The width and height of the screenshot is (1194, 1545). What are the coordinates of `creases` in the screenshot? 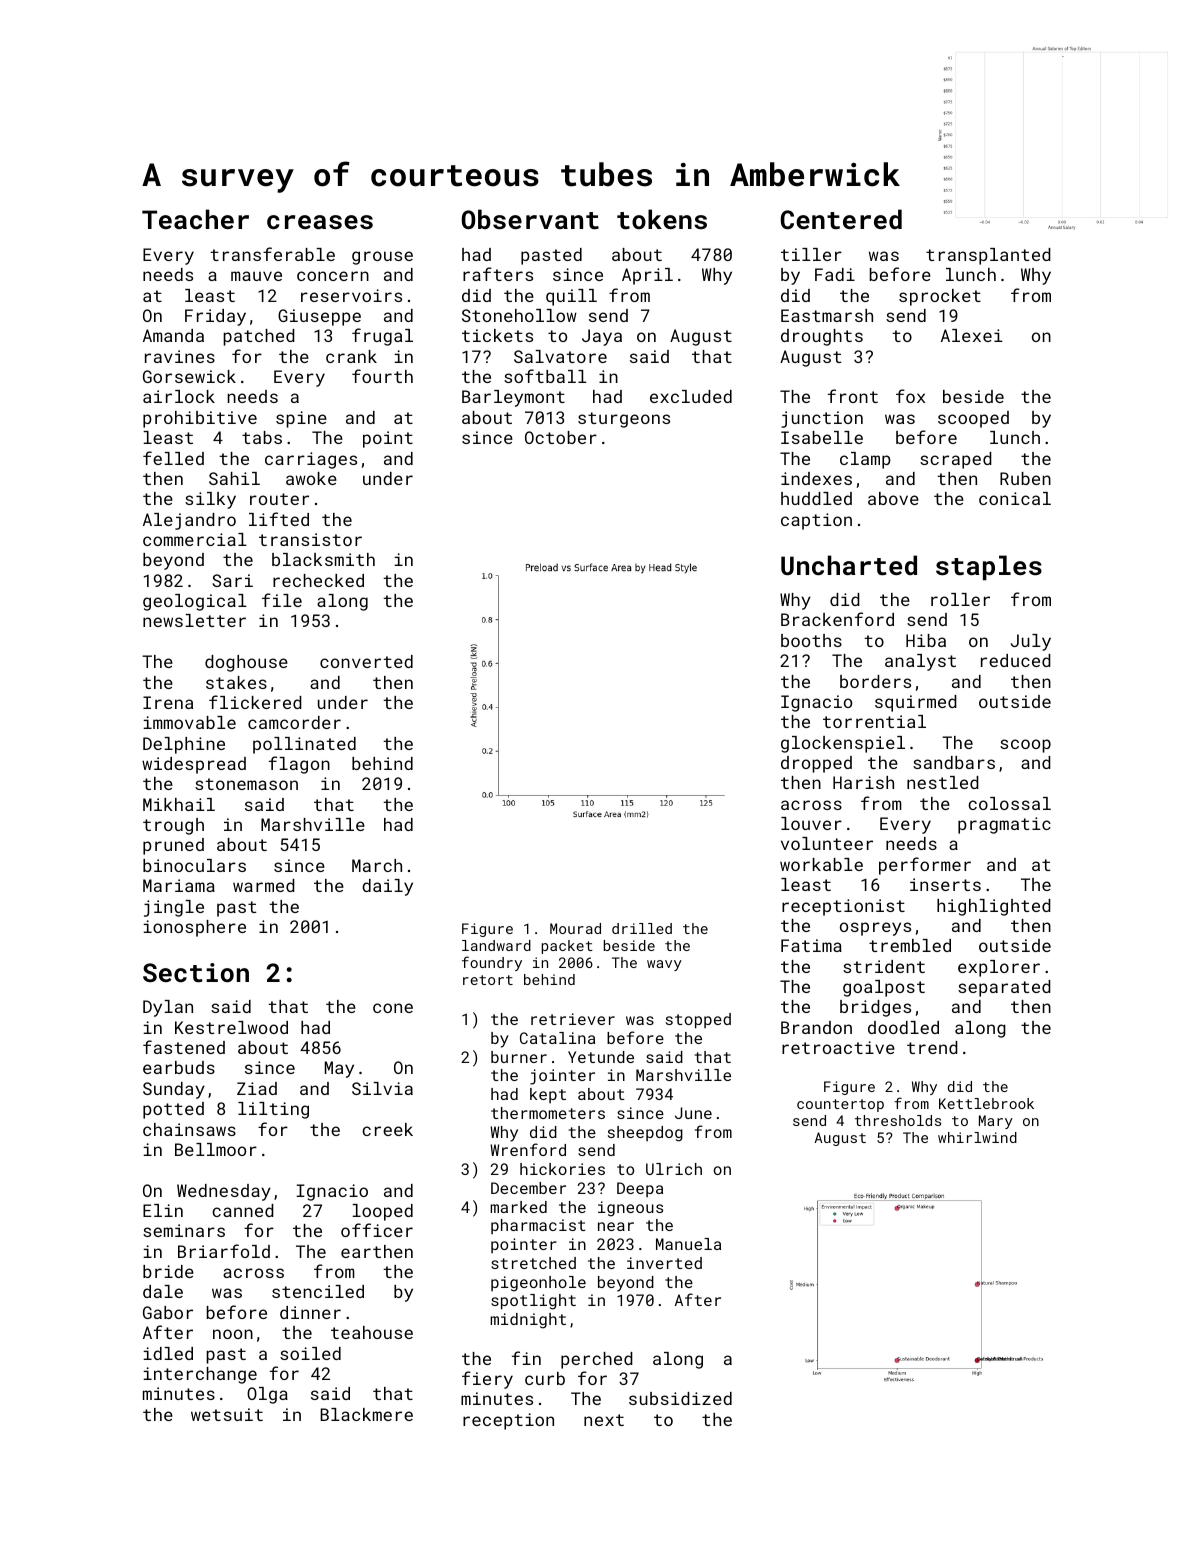 It's located at (320, 222).
